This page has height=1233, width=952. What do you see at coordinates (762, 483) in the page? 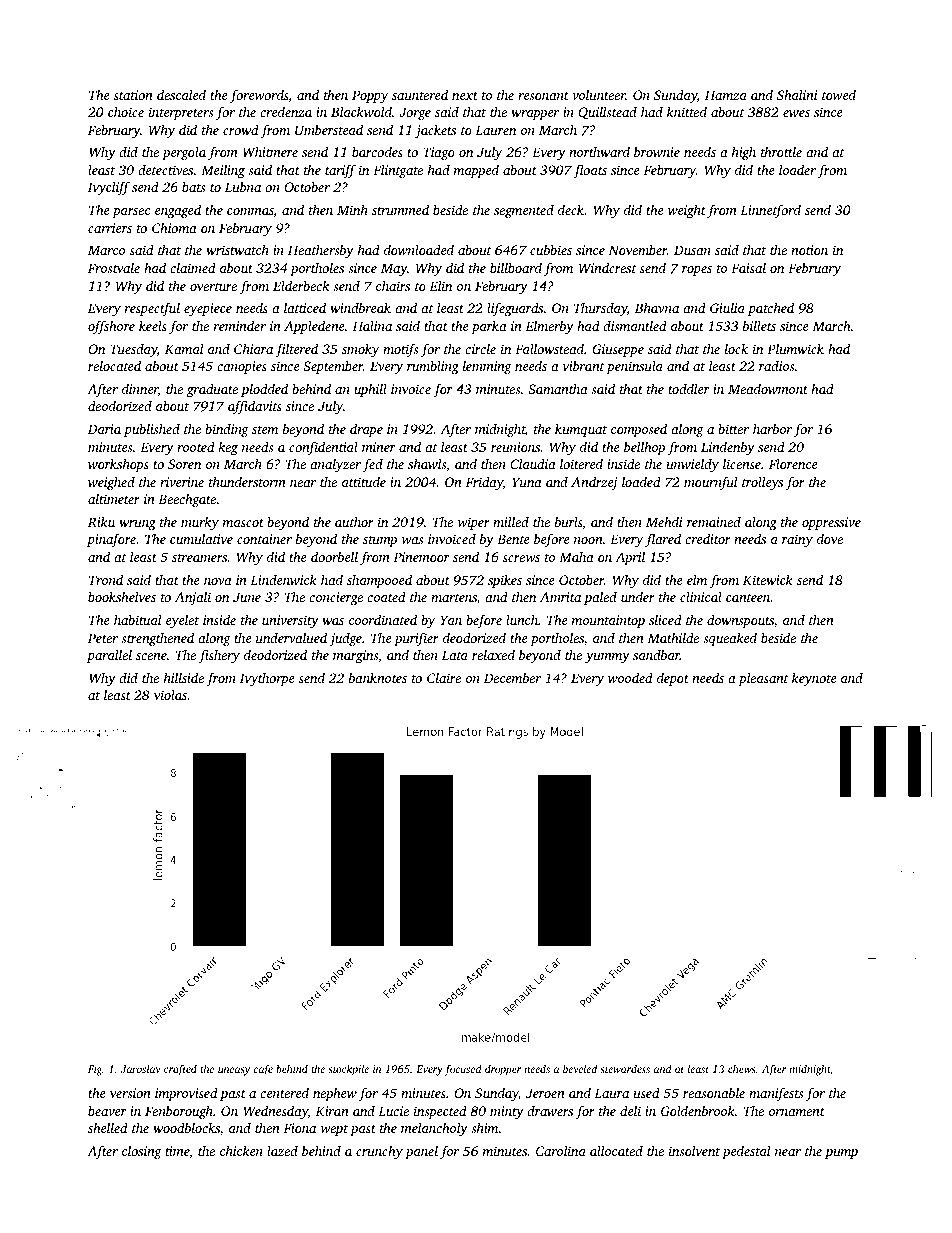
I see `trolleys` at bounding box center [762, 483].
